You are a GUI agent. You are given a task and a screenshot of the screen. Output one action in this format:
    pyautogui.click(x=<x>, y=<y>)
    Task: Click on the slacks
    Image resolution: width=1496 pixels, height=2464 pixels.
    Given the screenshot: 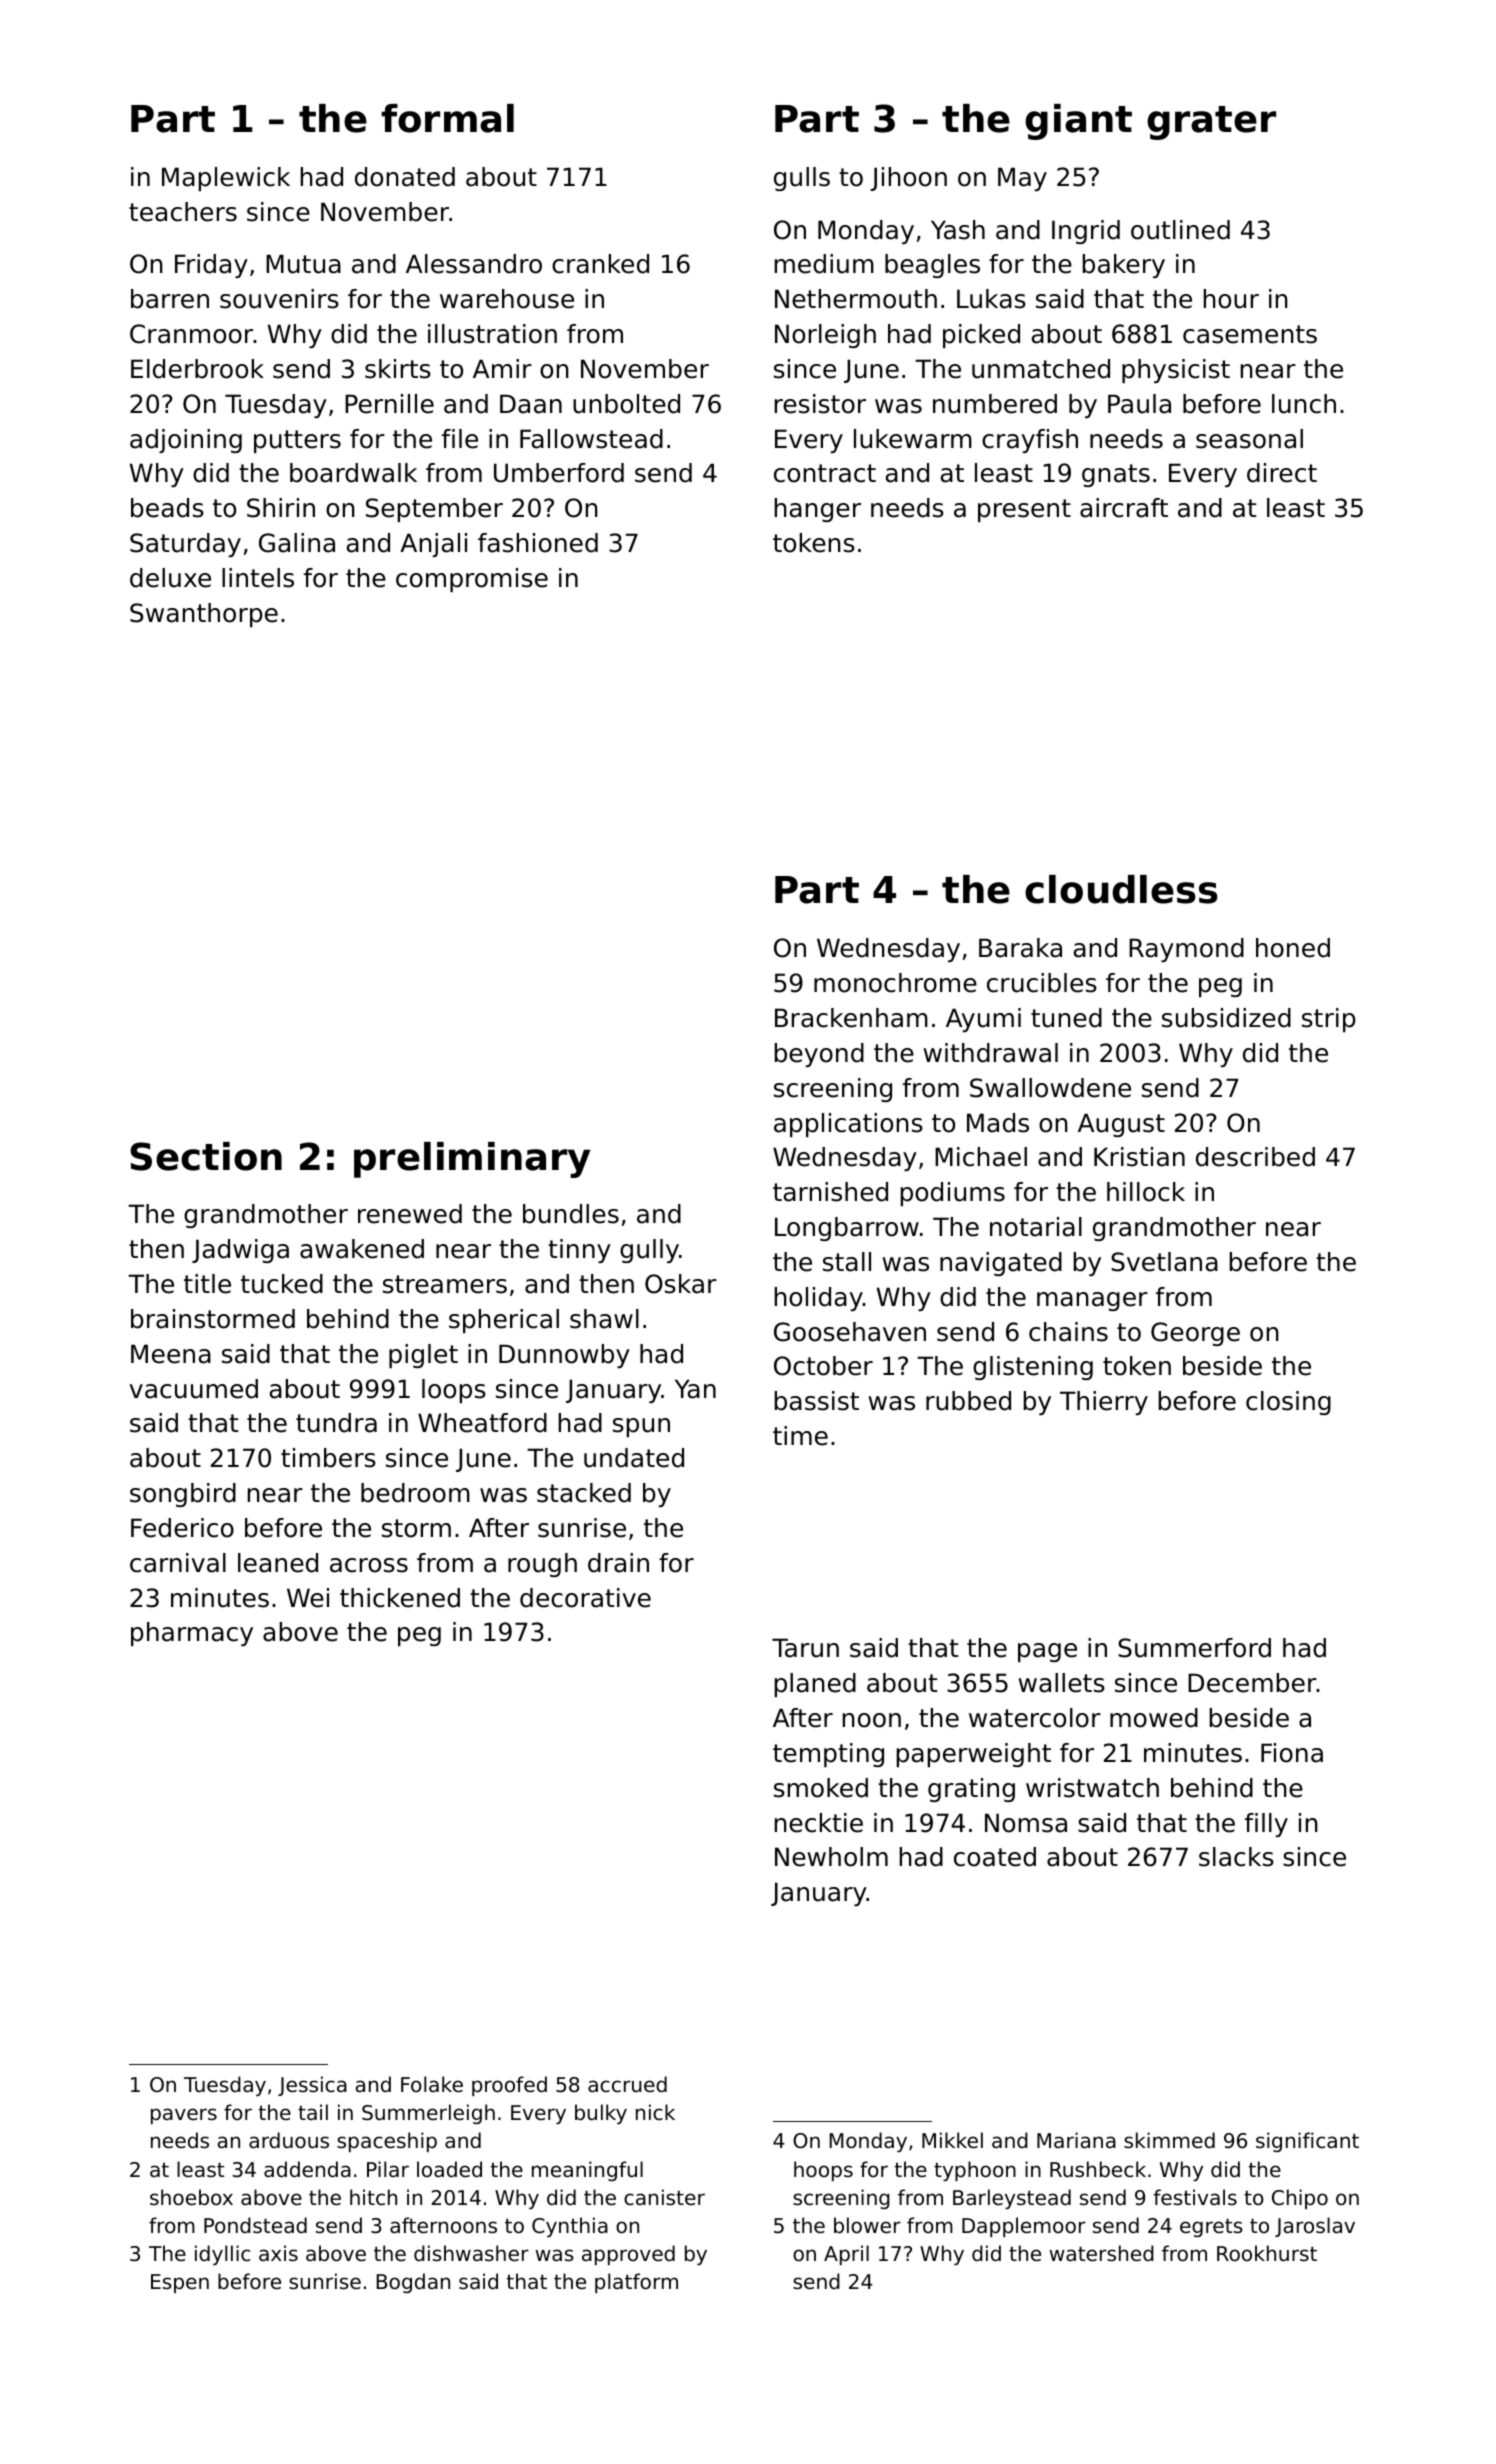 What is the action you would take?
    pyautogui.click(x=1236, y=1857)
